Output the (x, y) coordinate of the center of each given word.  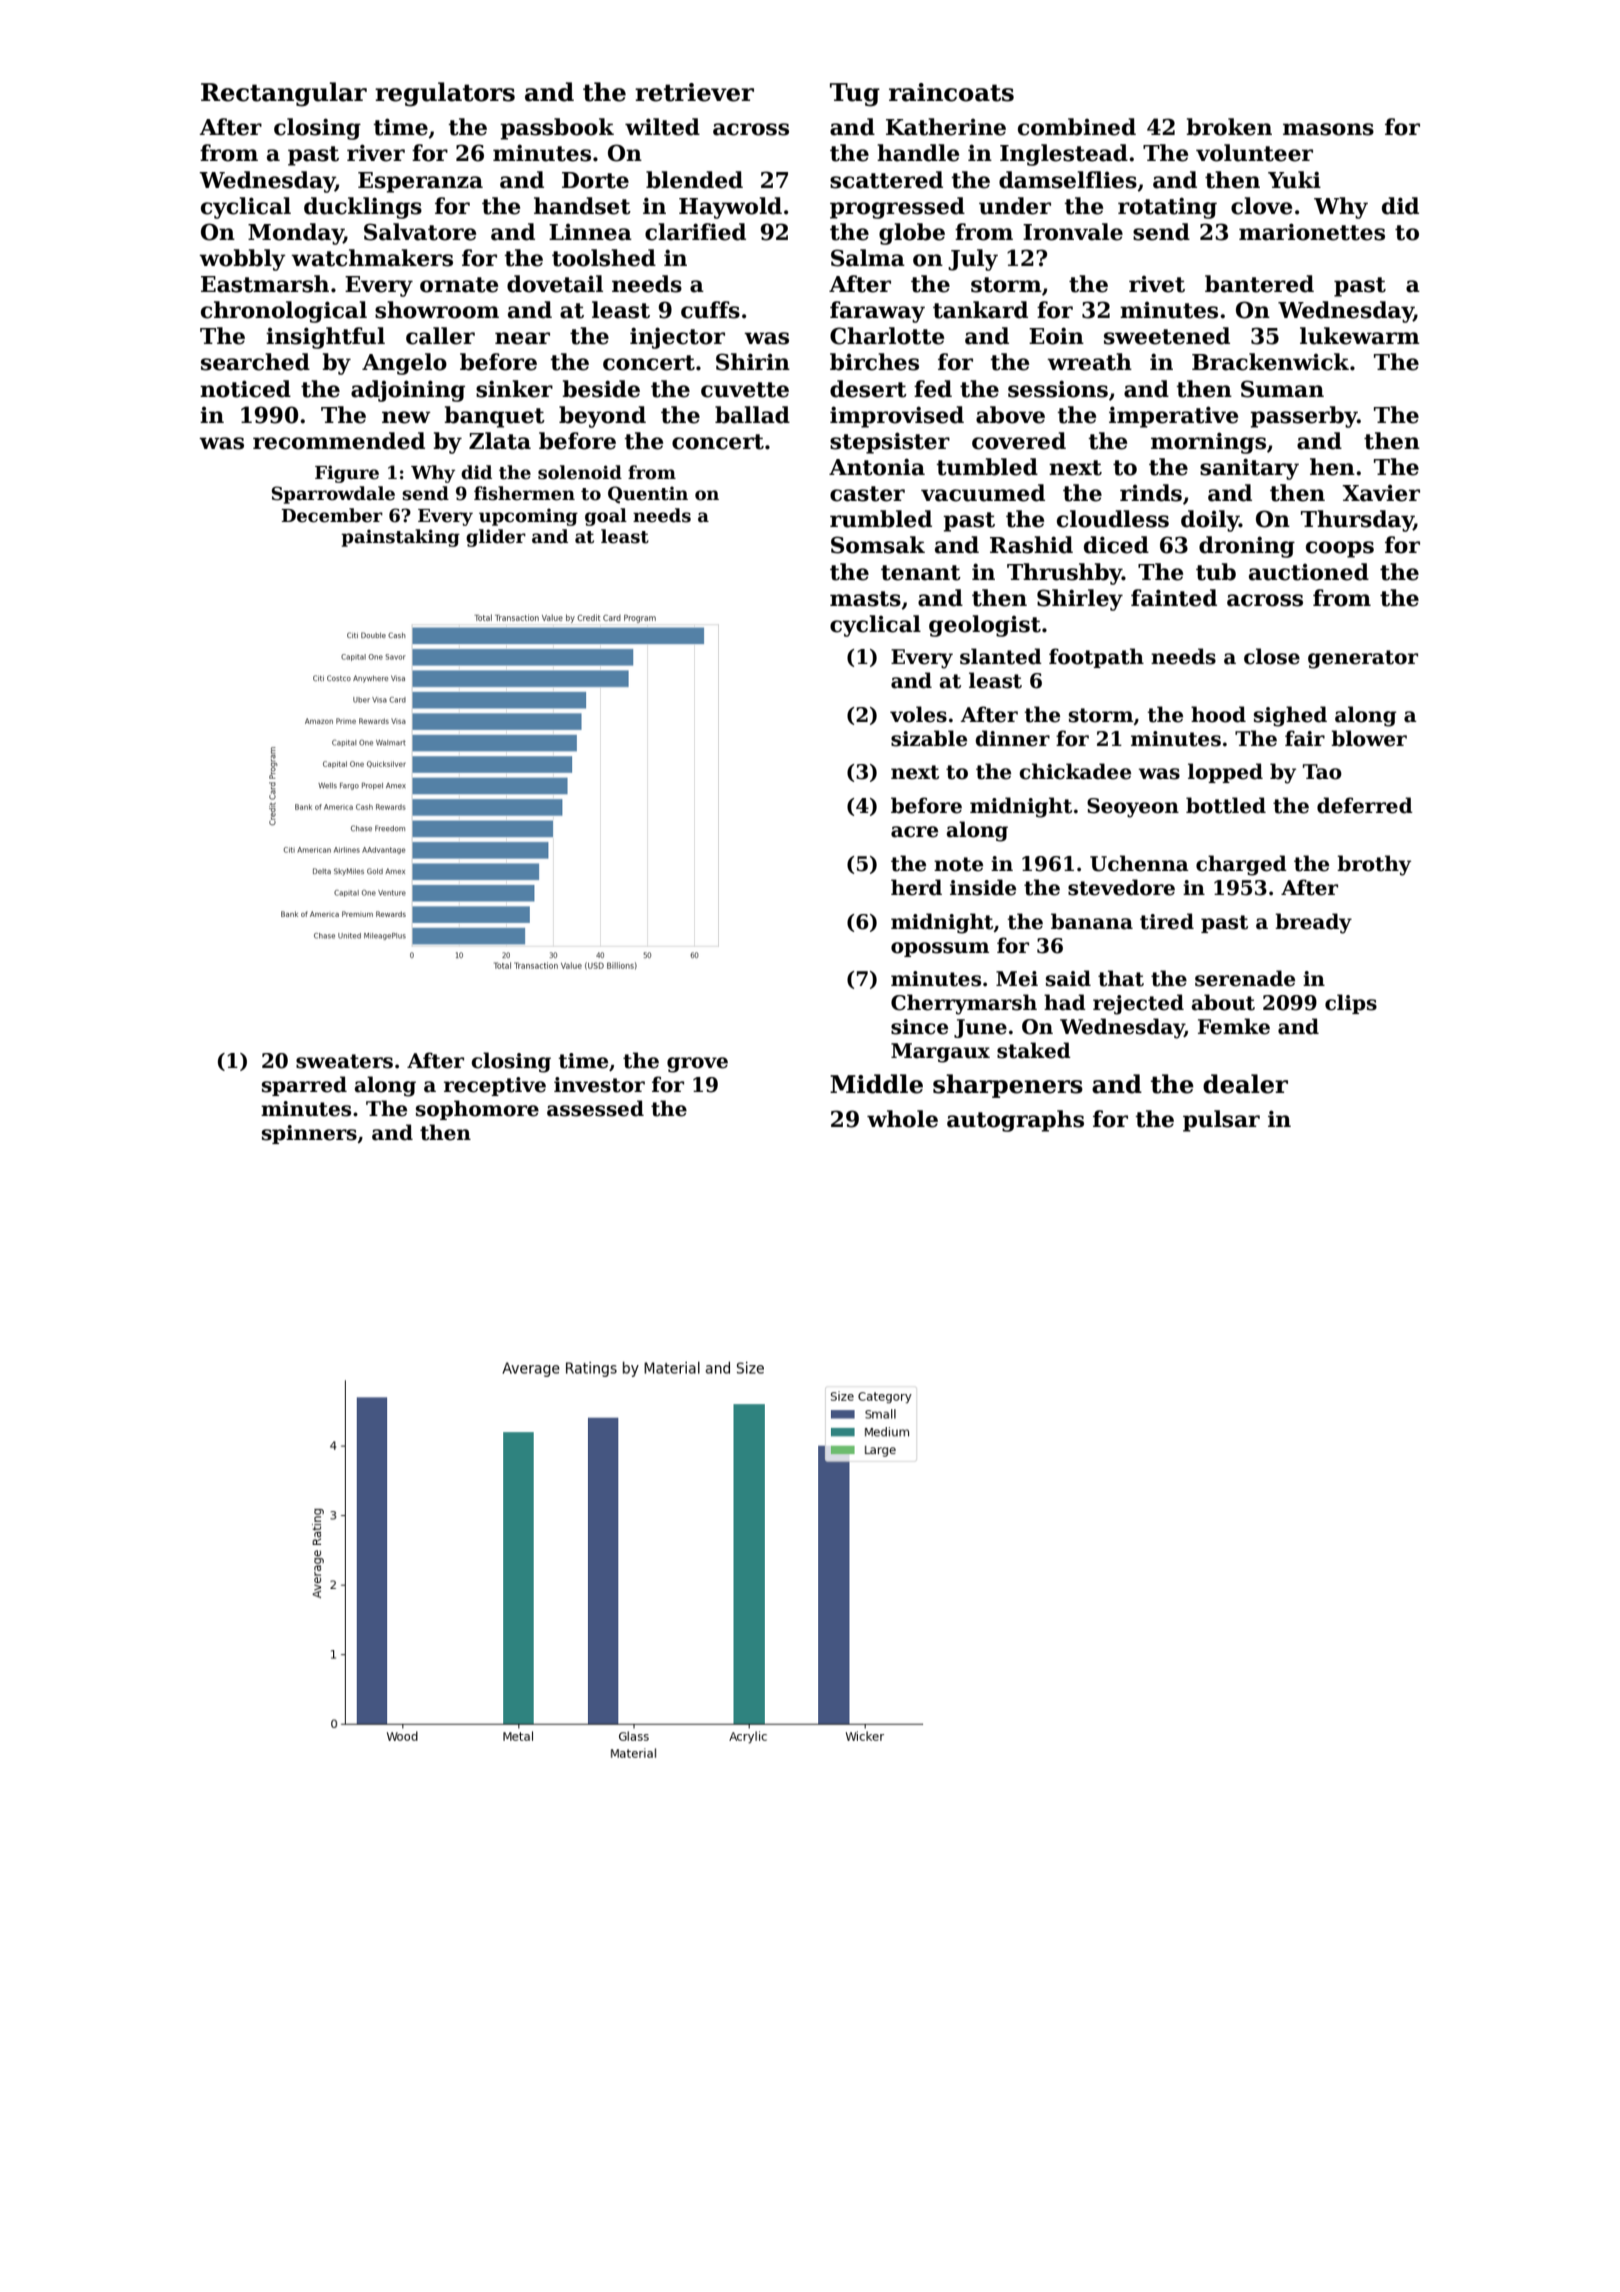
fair (1305, 738)
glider (496, 538)
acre (914, 832)
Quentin (648, 495)
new (406, 417)
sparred (304, 1086)
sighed (1290, 716)
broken (1229, 127)
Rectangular (284, 94)
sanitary (1249, 469)
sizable (929, 738)
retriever (694, 92)
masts (865, 599)
